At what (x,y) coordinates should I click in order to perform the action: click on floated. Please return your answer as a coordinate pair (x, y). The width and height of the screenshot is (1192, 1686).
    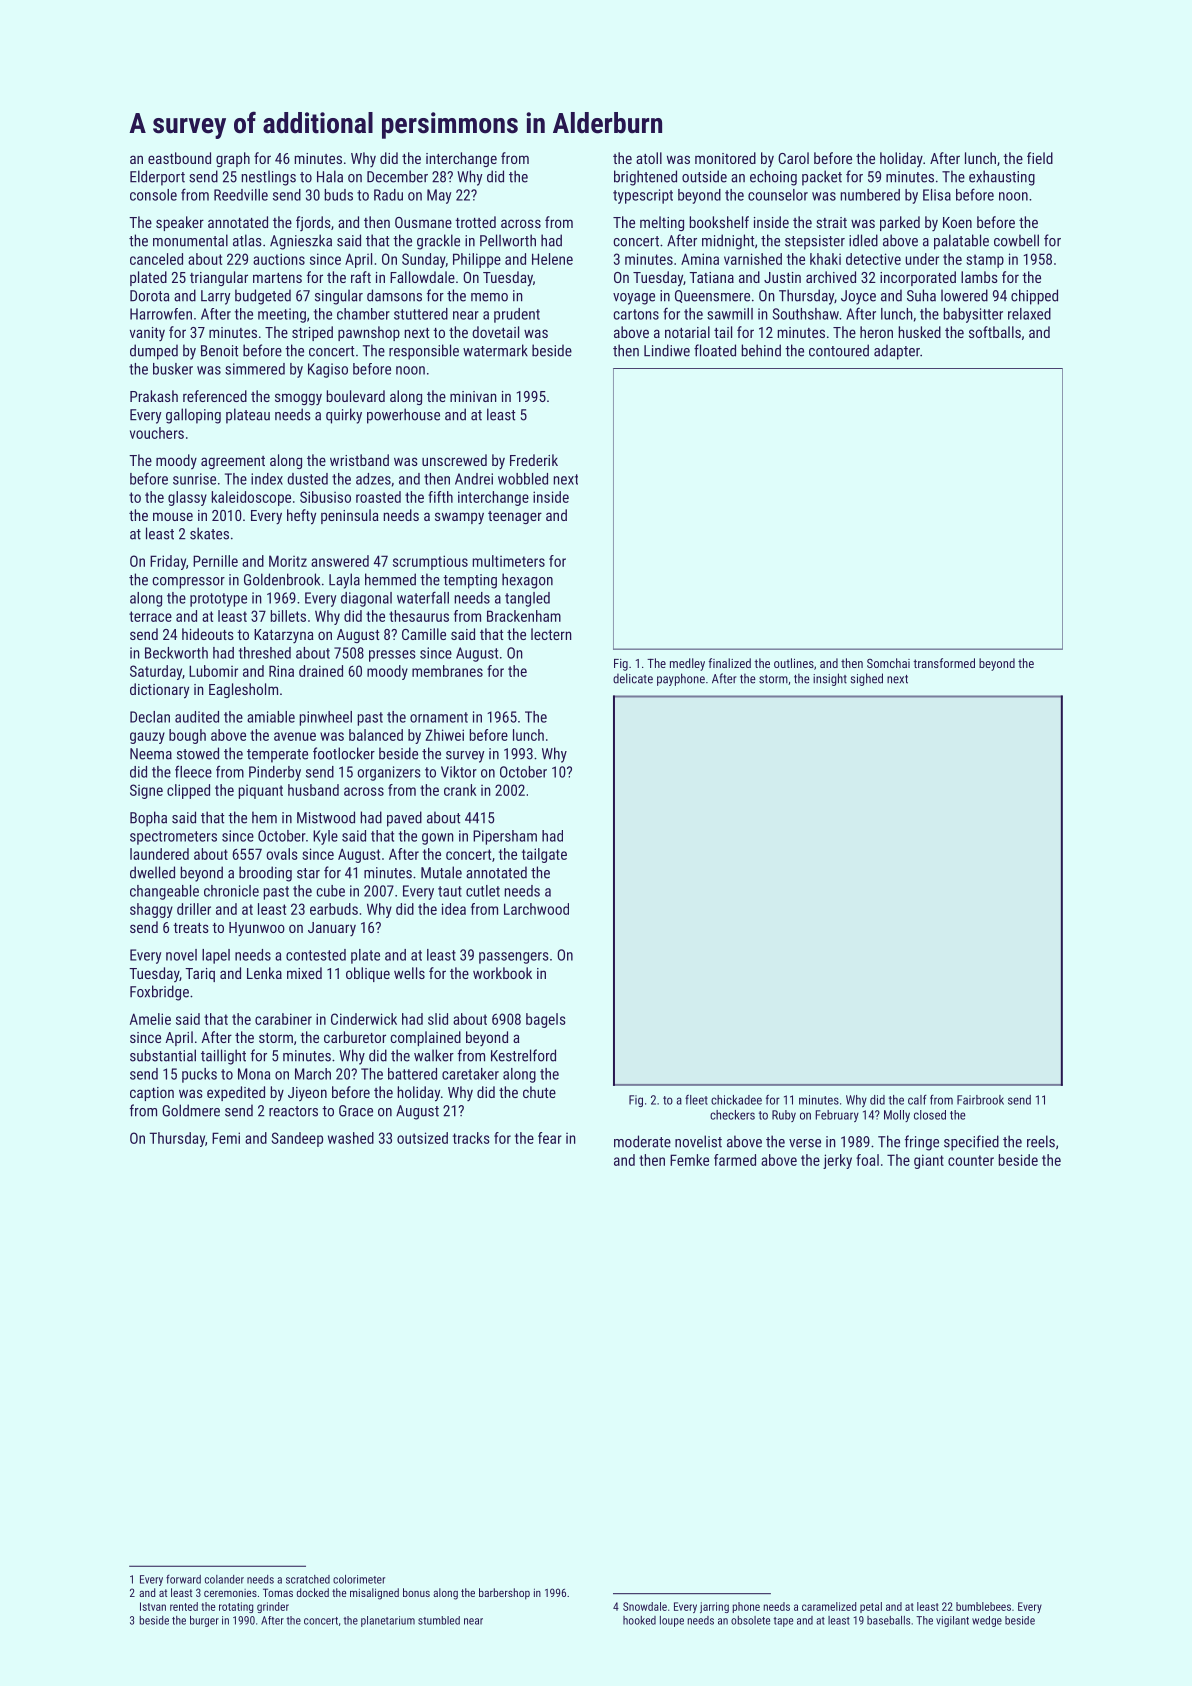
    Looking at the image, I should click on (715, 350).
